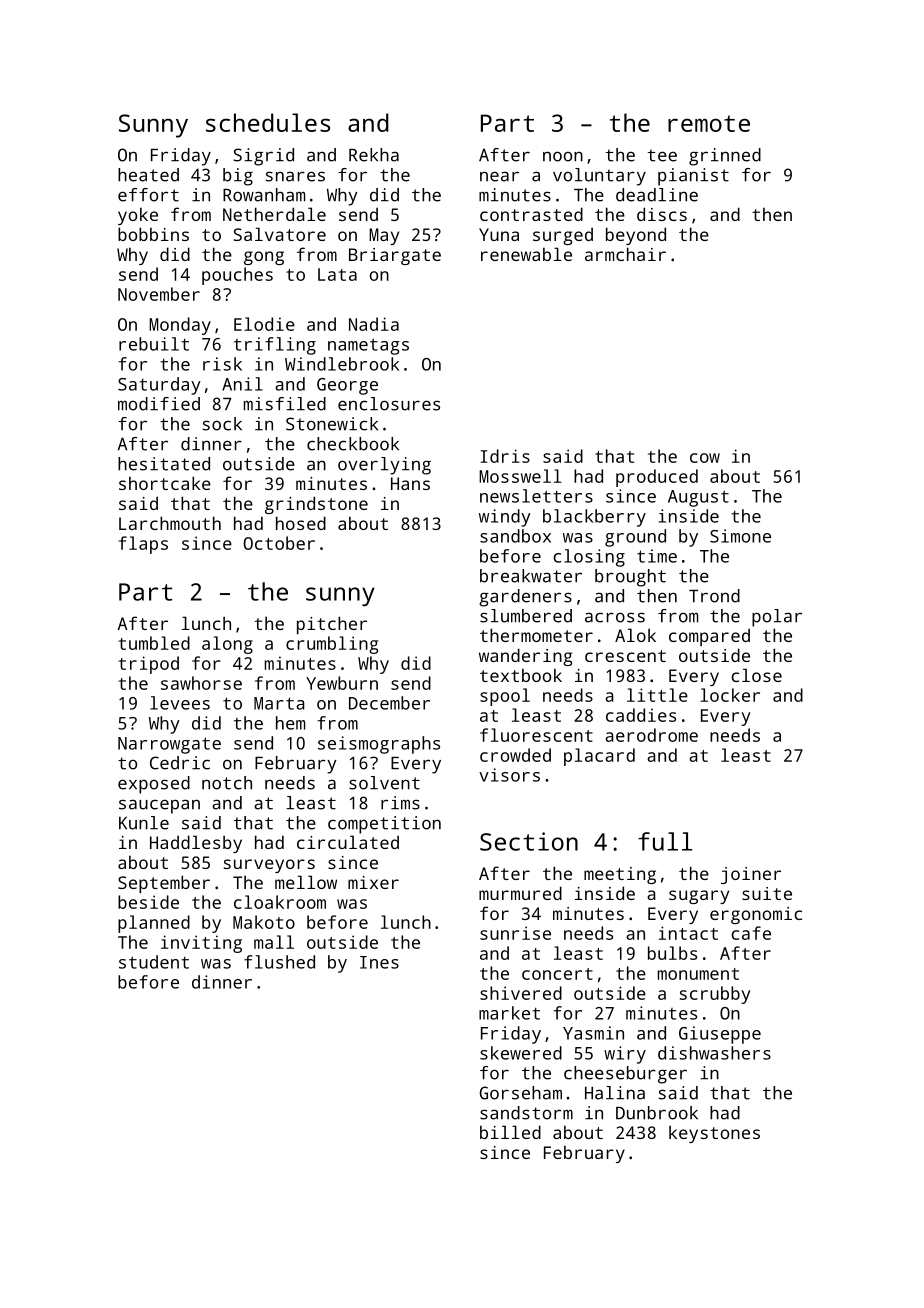 The width and height of the image is (924, 1308). Describe the element at coordinates (154, 962) in the image. I see `student` at that location.
